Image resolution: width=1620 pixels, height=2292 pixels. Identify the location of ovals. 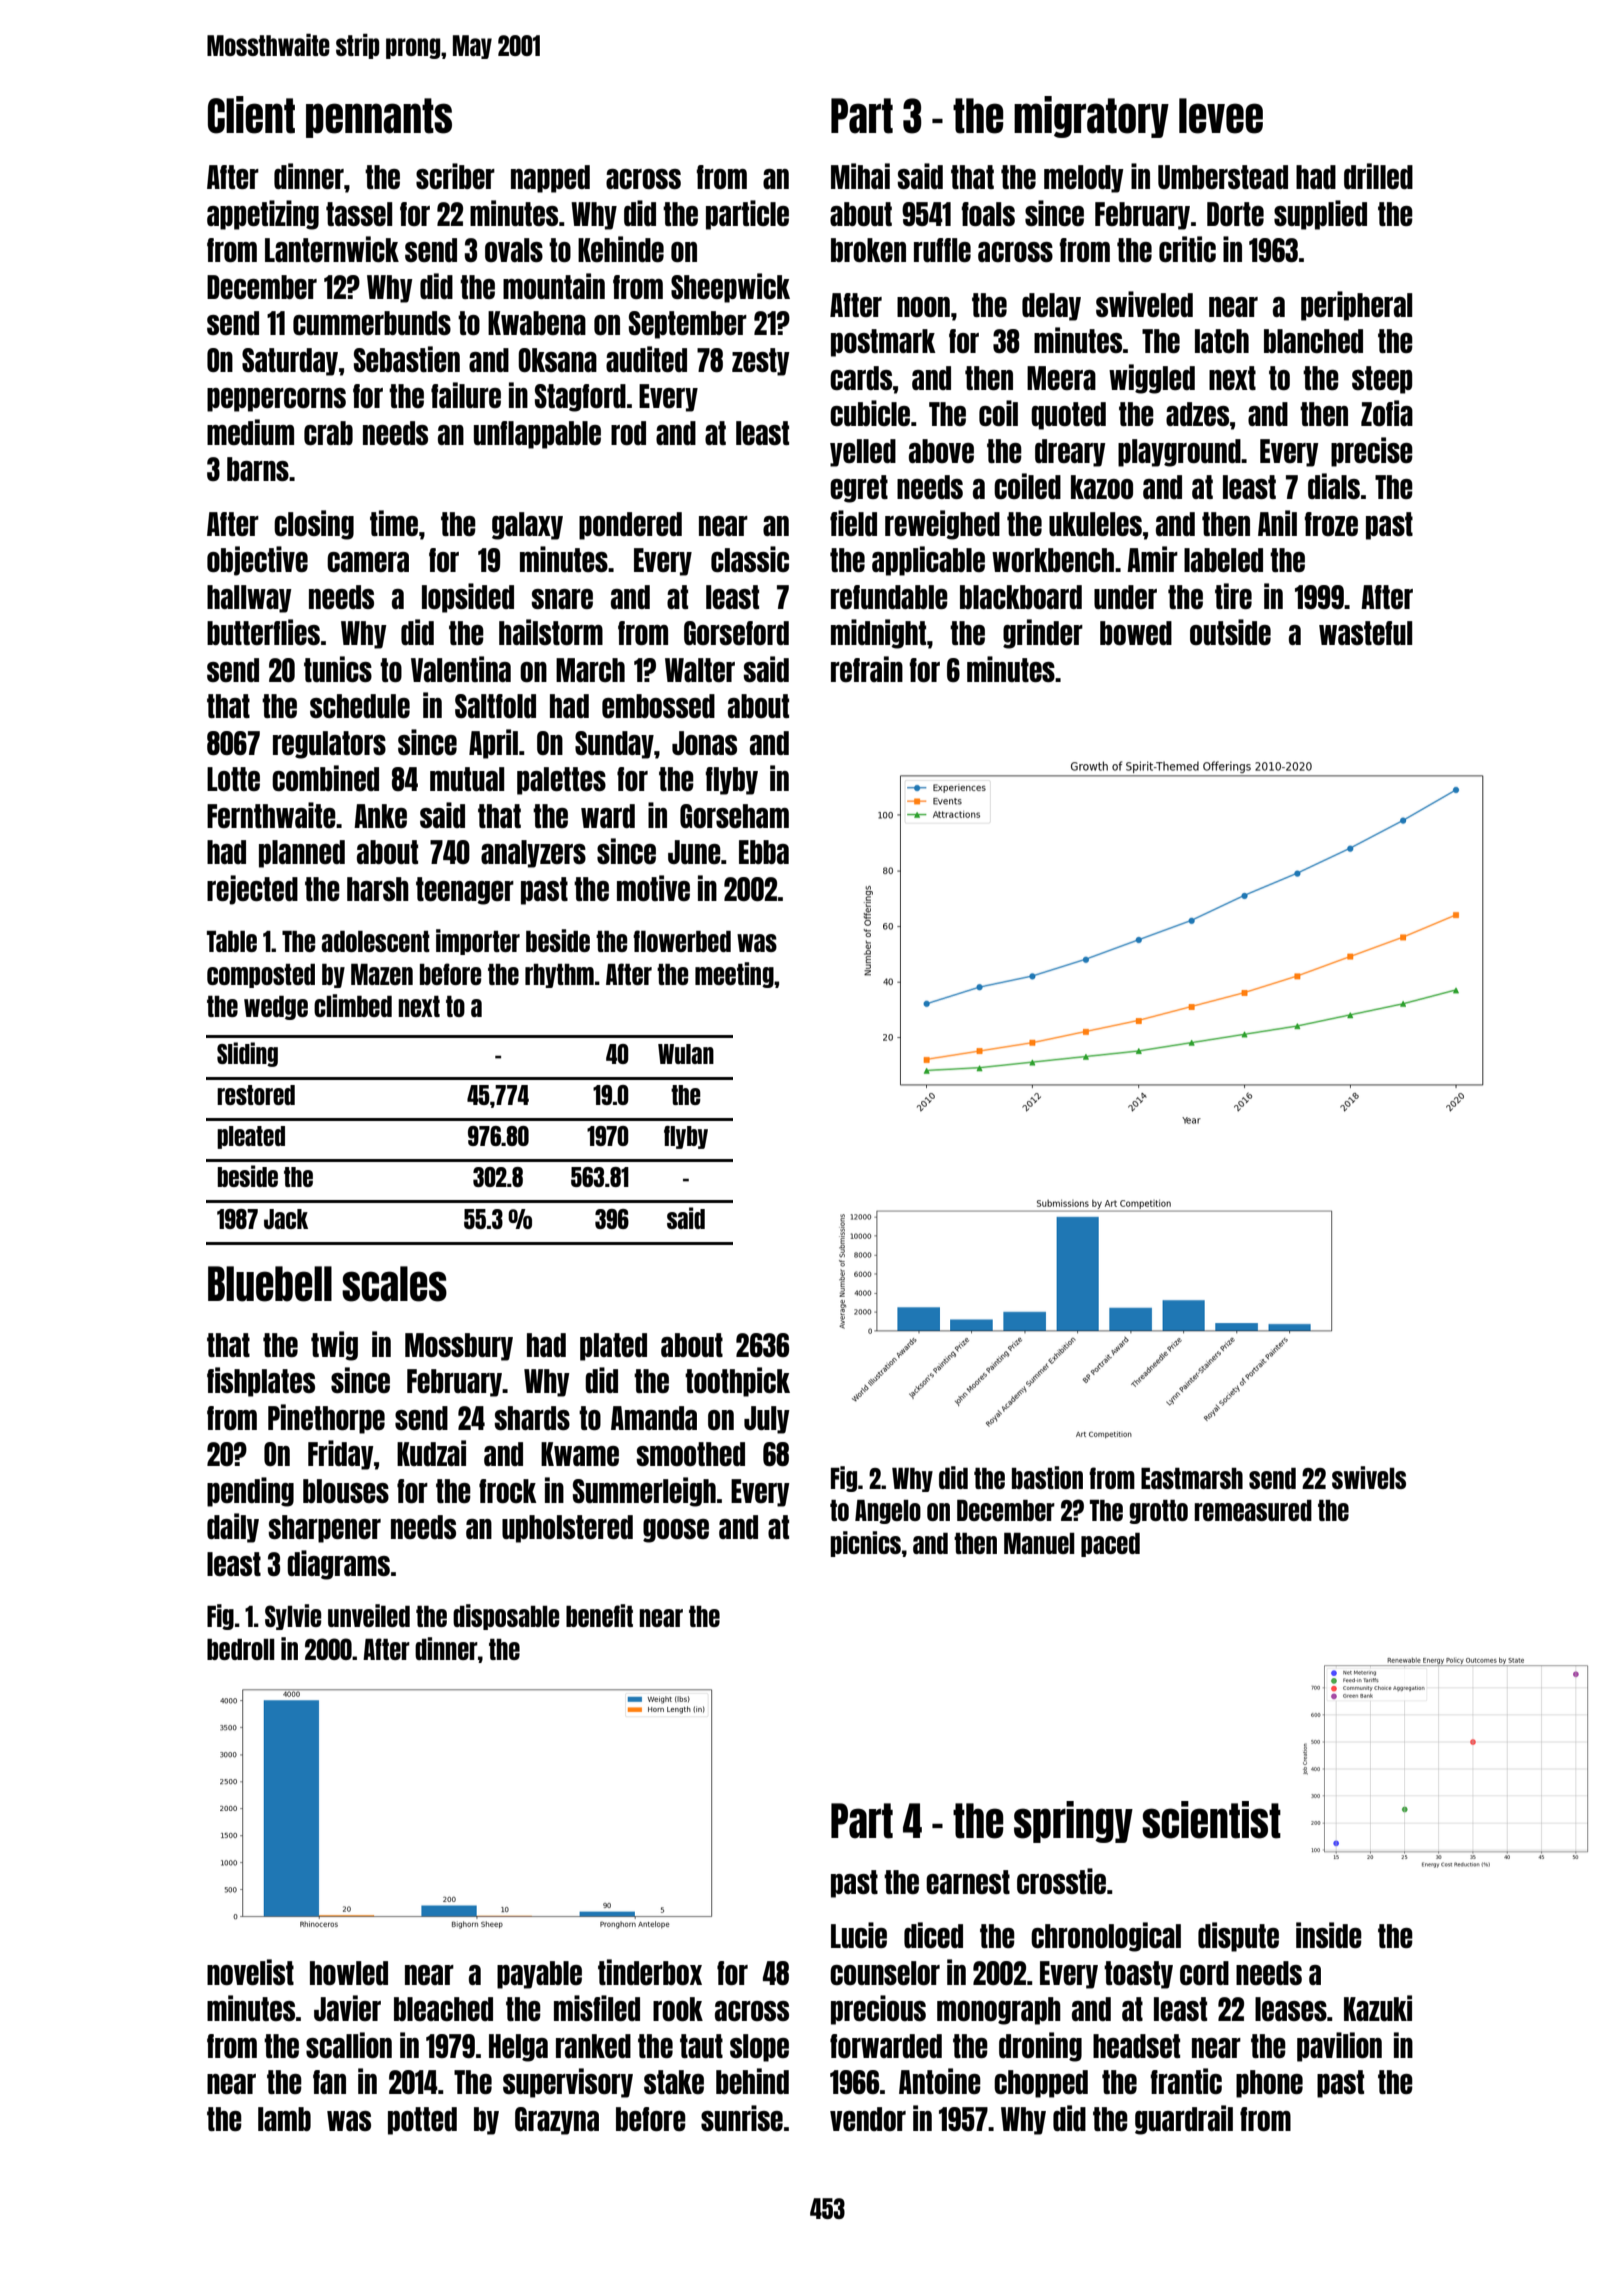
(514, 250).
